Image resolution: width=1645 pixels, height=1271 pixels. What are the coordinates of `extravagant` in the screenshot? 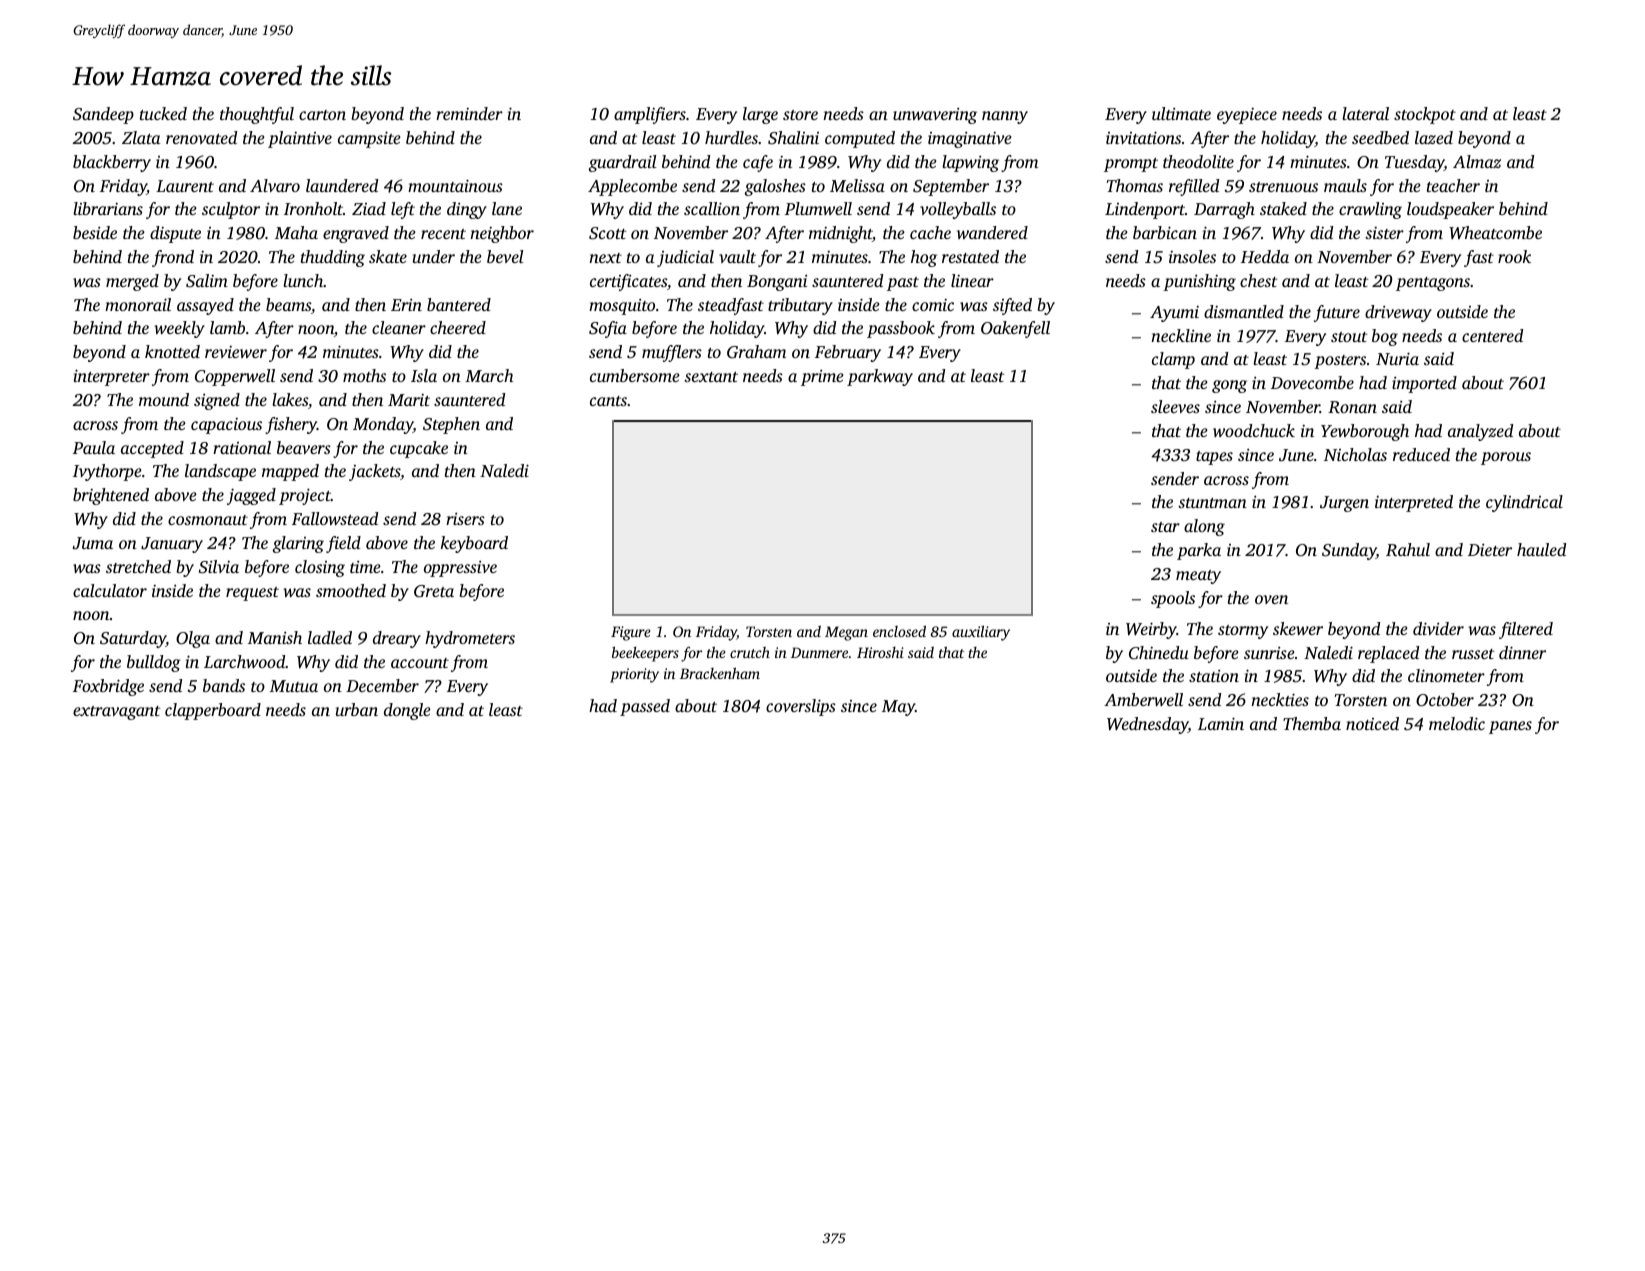 It's located at (116, 713).
